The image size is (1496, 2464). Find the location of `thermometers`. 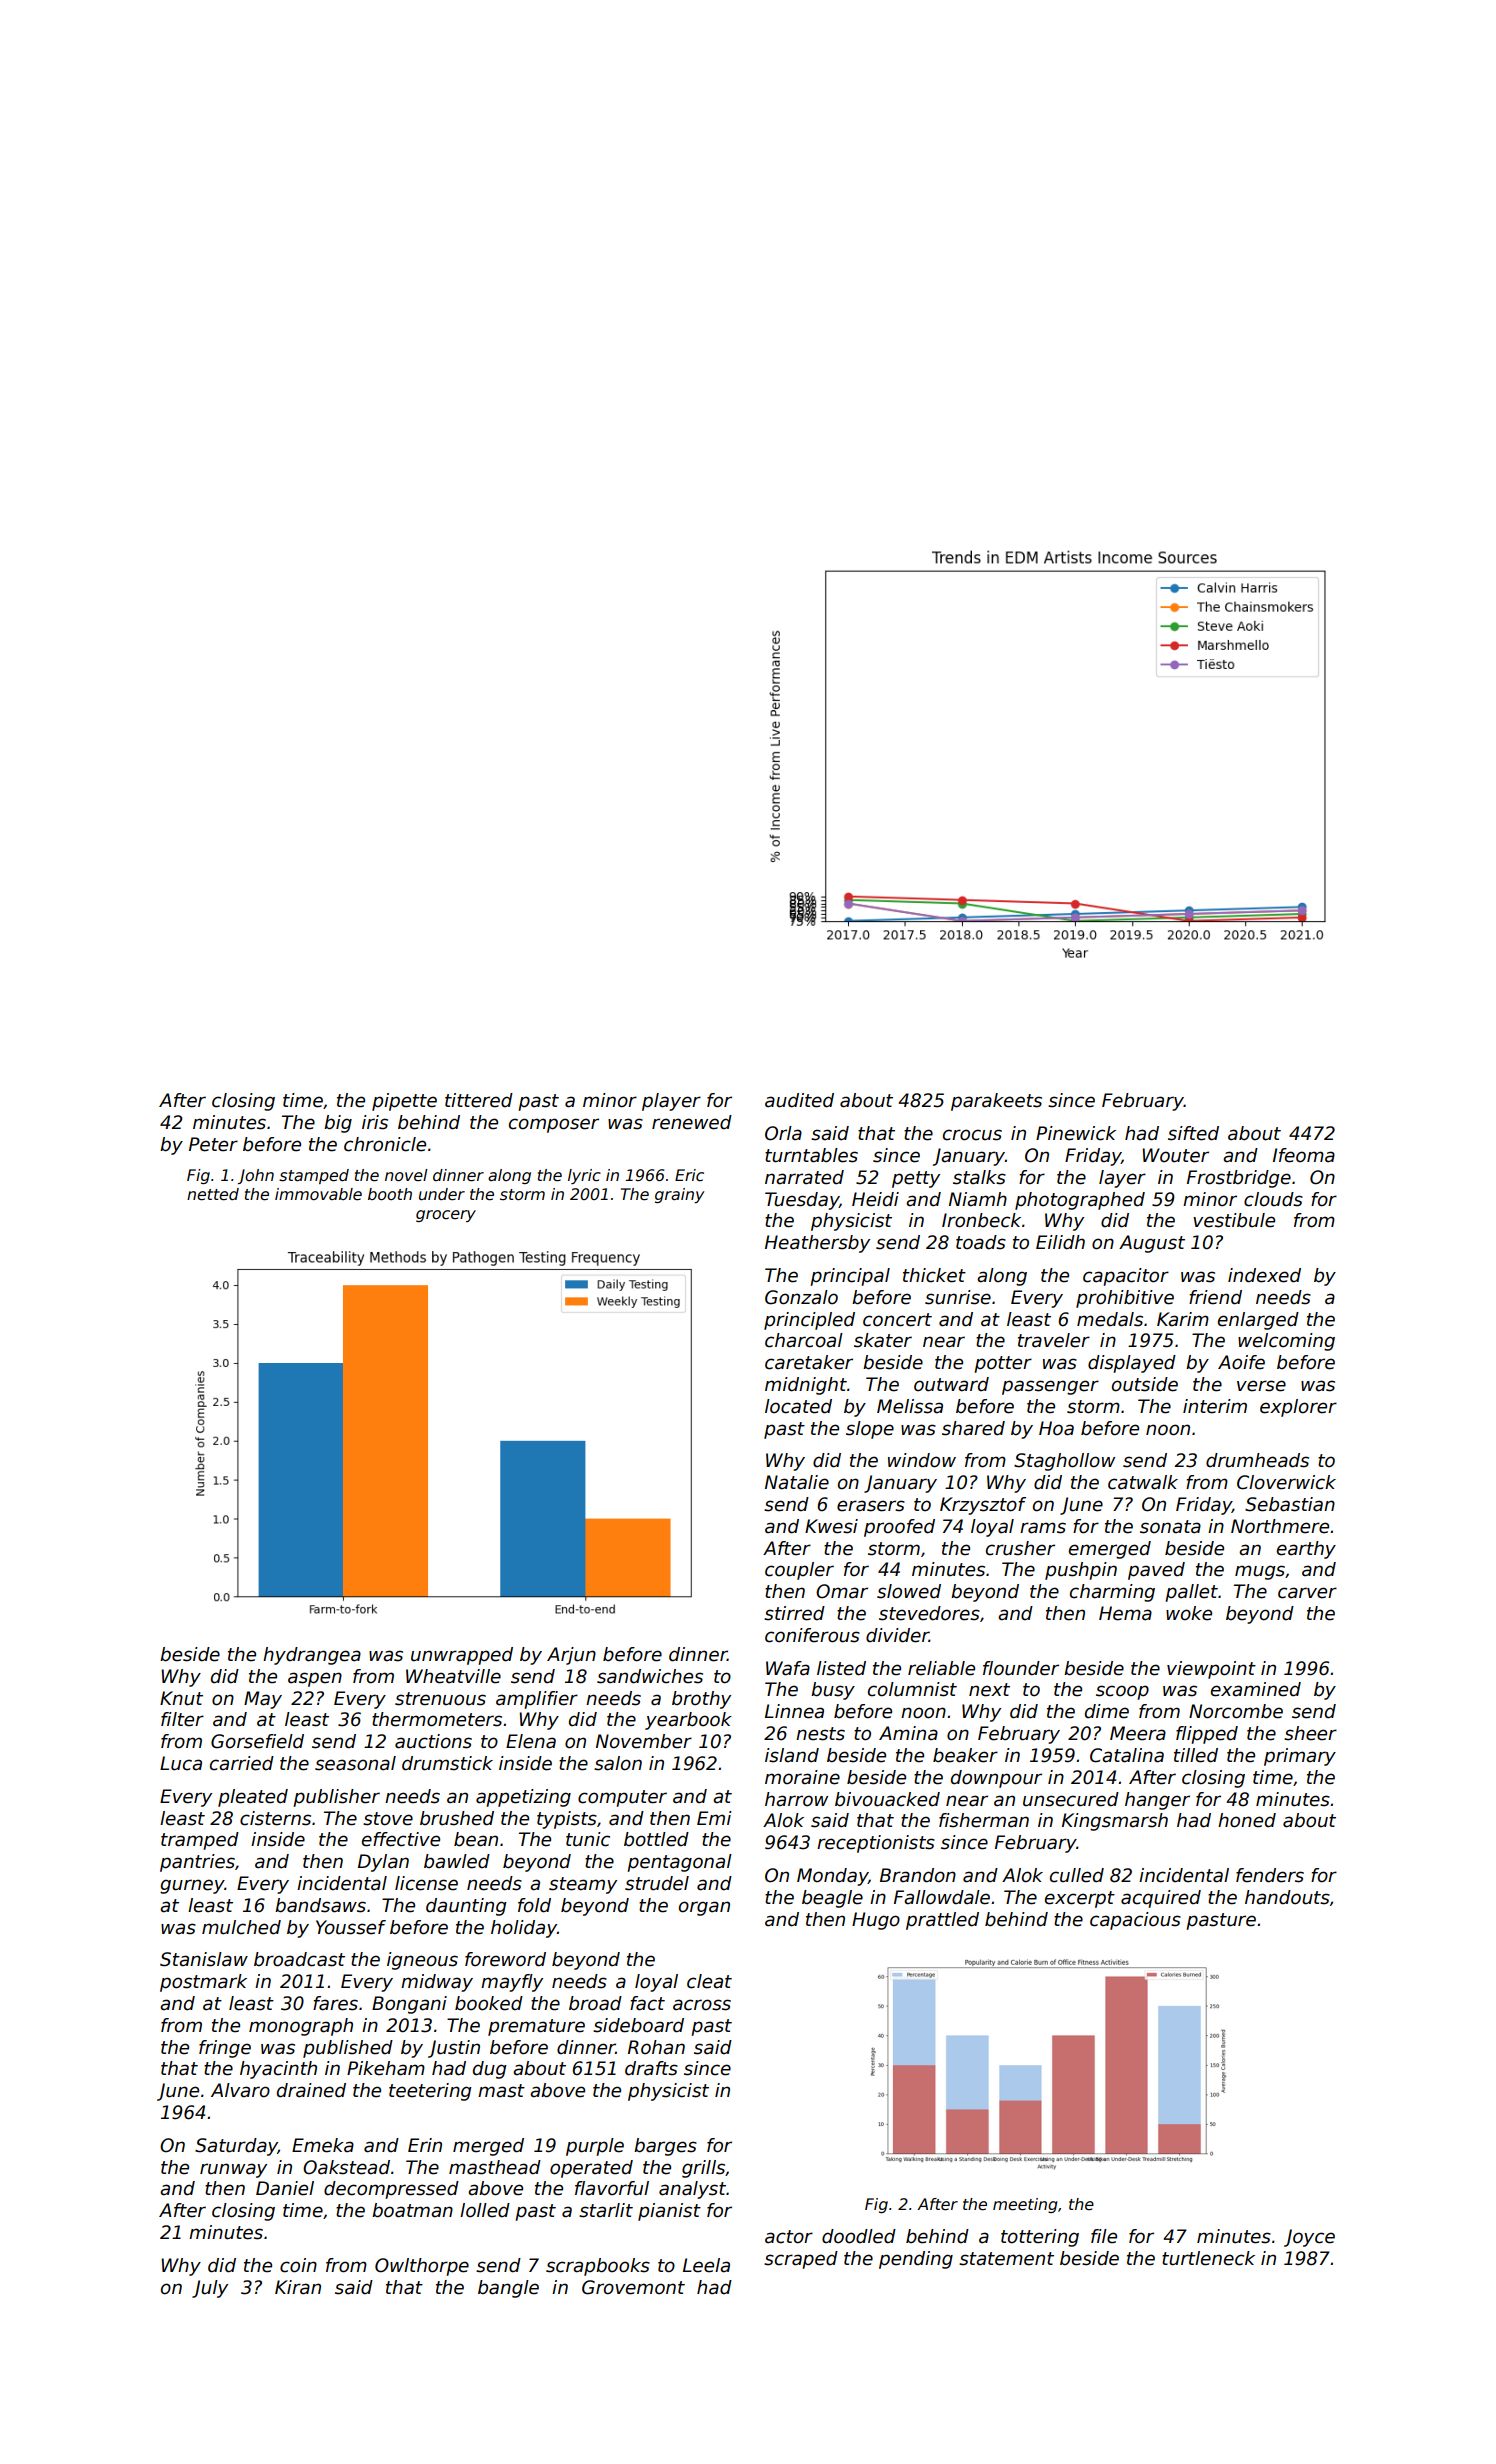

thermometers is located at coordinates (437, 1719).
